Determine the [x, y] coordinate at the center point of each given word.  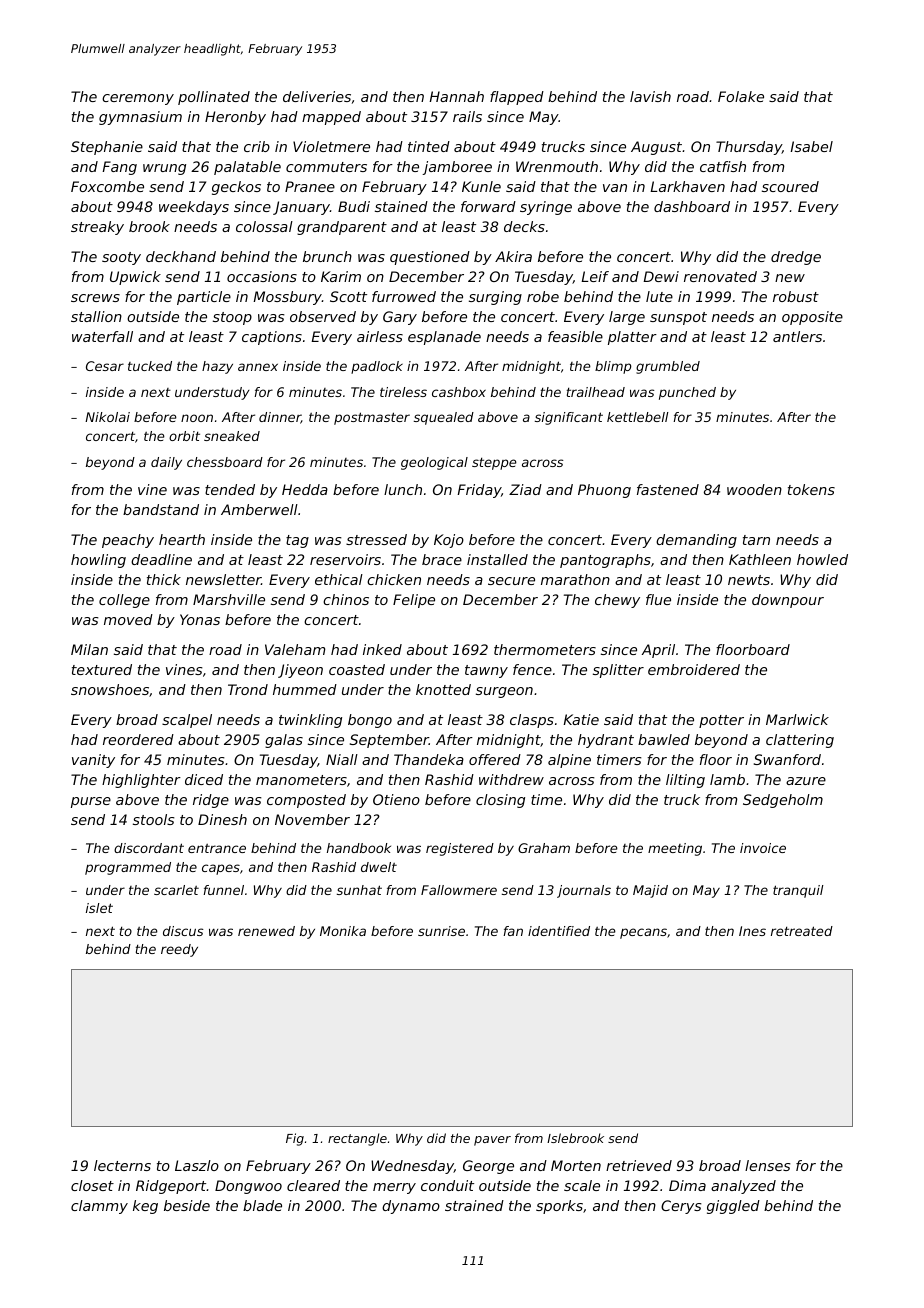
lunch [403, 489]
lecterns [122, 1165]
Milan [89, 649]
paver [492, 1141]
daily [166, 463]
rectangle [357, 1139]
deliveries [317, 96]
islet [99, 908]
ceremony [138, 99]
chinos [346, 599]
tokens [811, 489]
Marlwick [797, 719]
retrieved [639, 1165]
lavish [650, 96]
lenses [768, 1165]
